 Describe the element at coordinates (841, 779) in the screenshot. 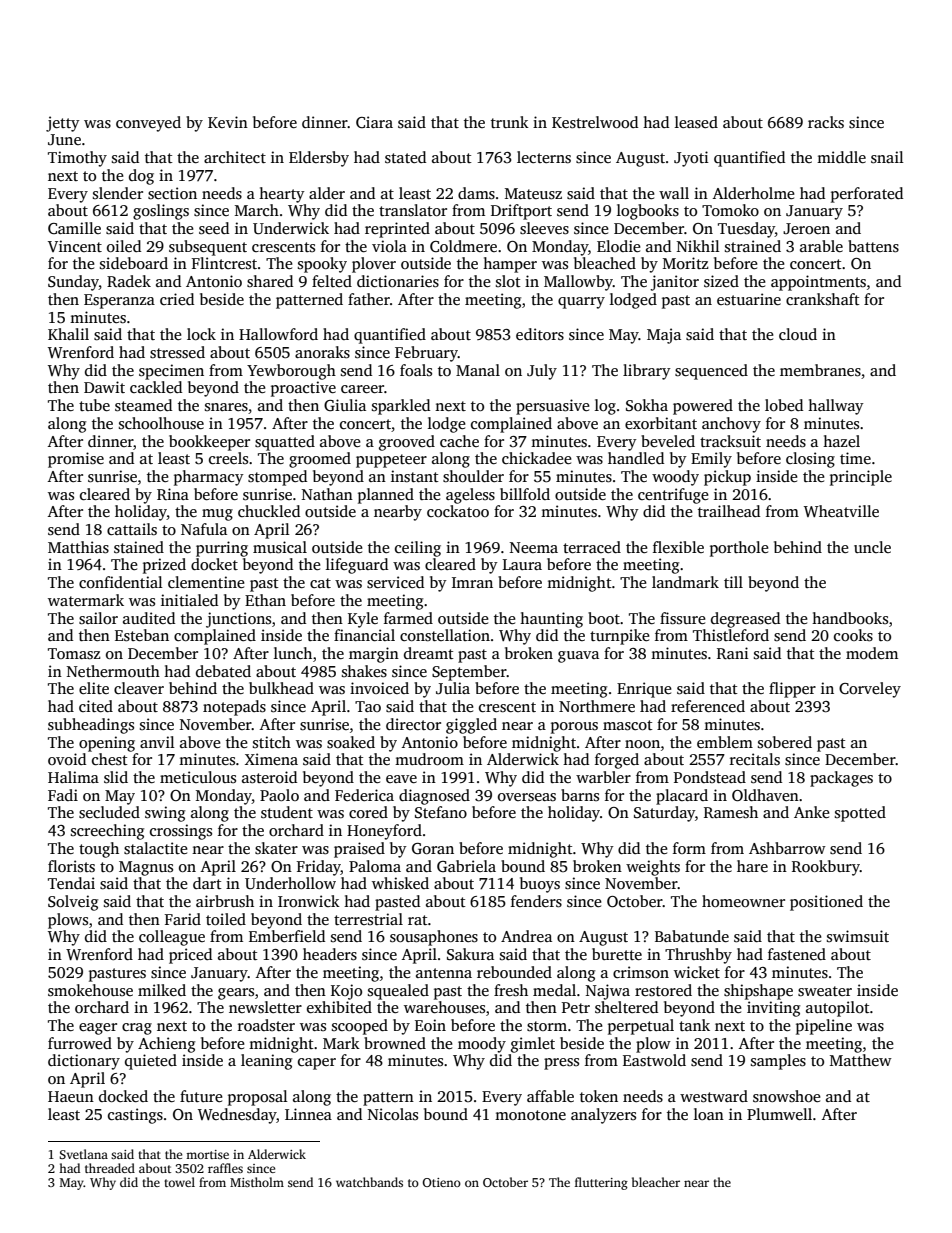

I see `packages` at that location.
